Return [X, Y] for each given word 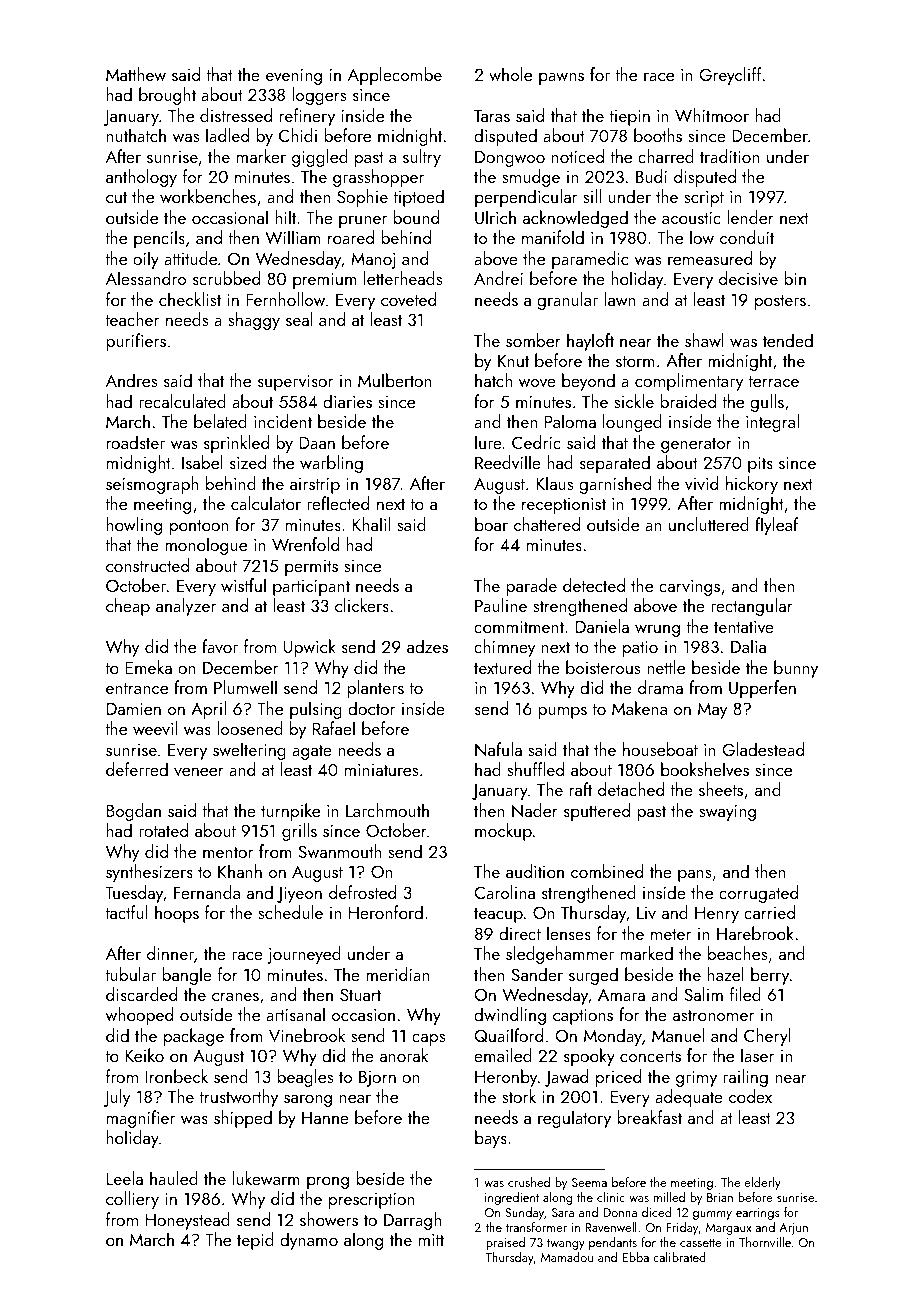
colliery [132, 1200]
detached [631, 789]
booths [658, 135]
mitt [431, 1240]
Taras [492, 116]
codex [750, 1096]
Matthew [136, 74]
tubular [130, 974]
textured [502, 667]
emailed [503, 1055]
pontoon [199, 527]
